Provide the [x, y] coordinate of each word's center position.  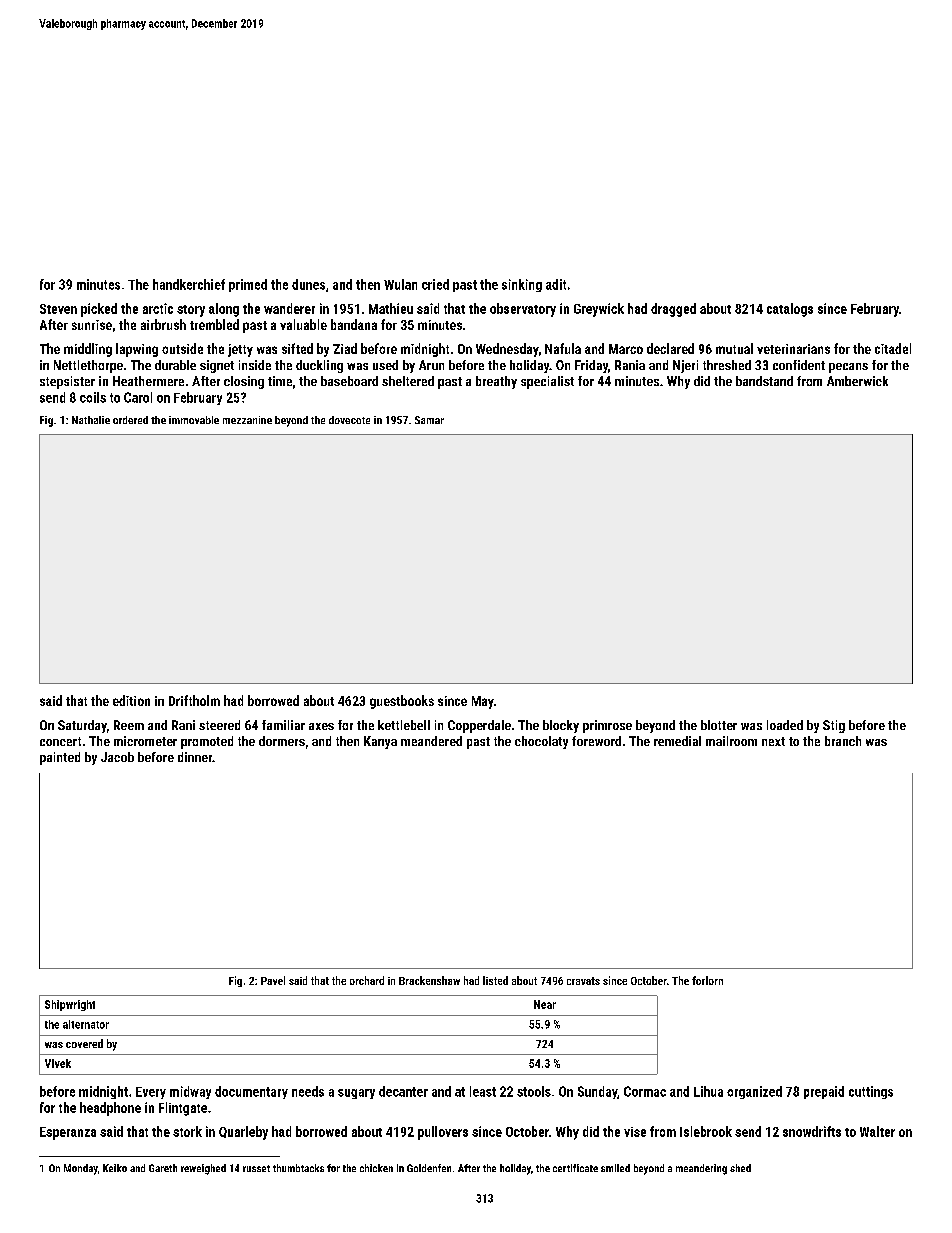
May [483, 702]
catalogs [790, 310]
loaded [785, 725]
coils [93, 397]
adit [556, 284]
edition [131, 700]
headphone [110, 1109]
